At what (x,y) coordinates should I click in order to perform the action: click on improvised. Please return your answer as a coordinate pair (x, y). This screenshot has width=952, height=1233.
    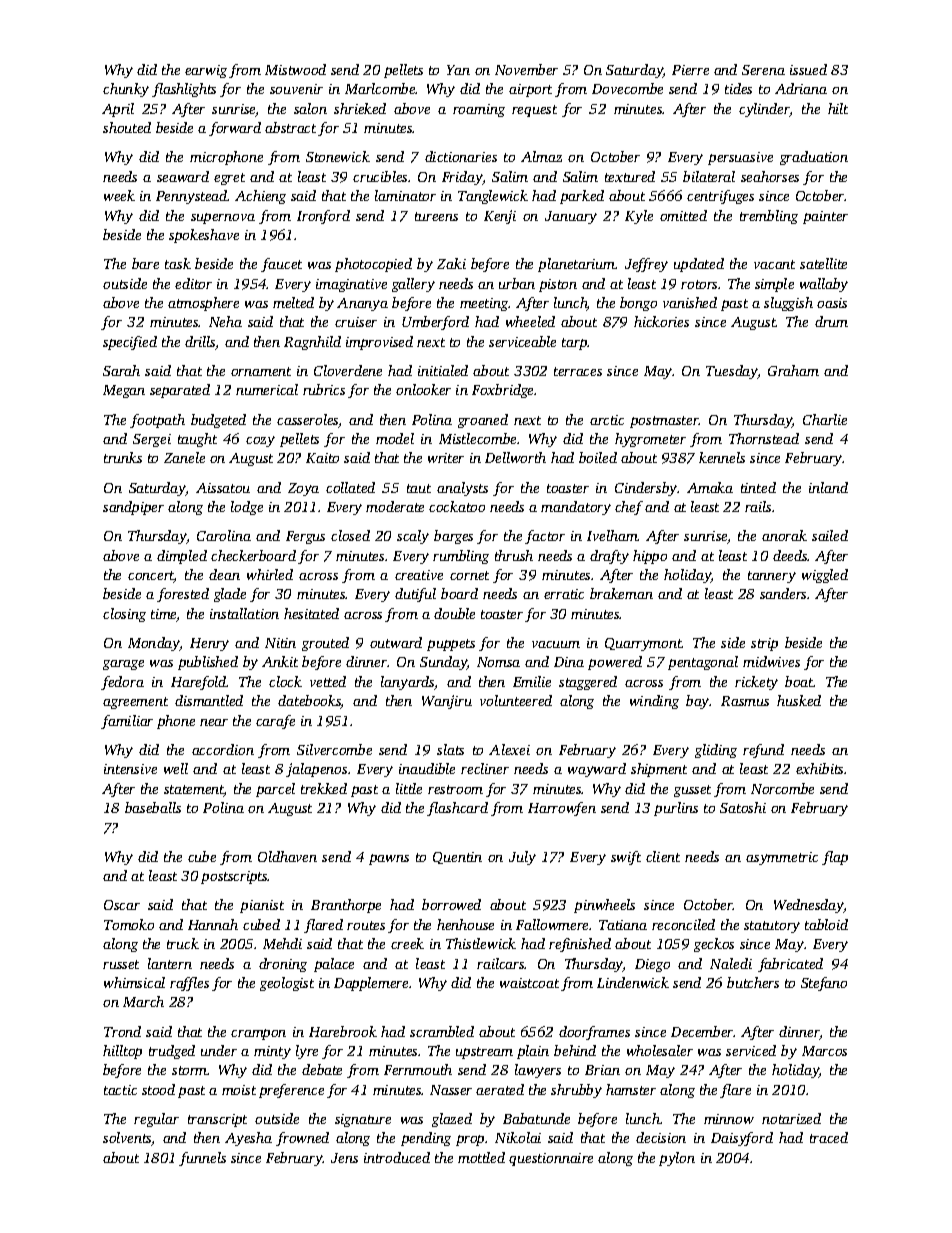
    Looking at the image, I should click on (379, 343).
